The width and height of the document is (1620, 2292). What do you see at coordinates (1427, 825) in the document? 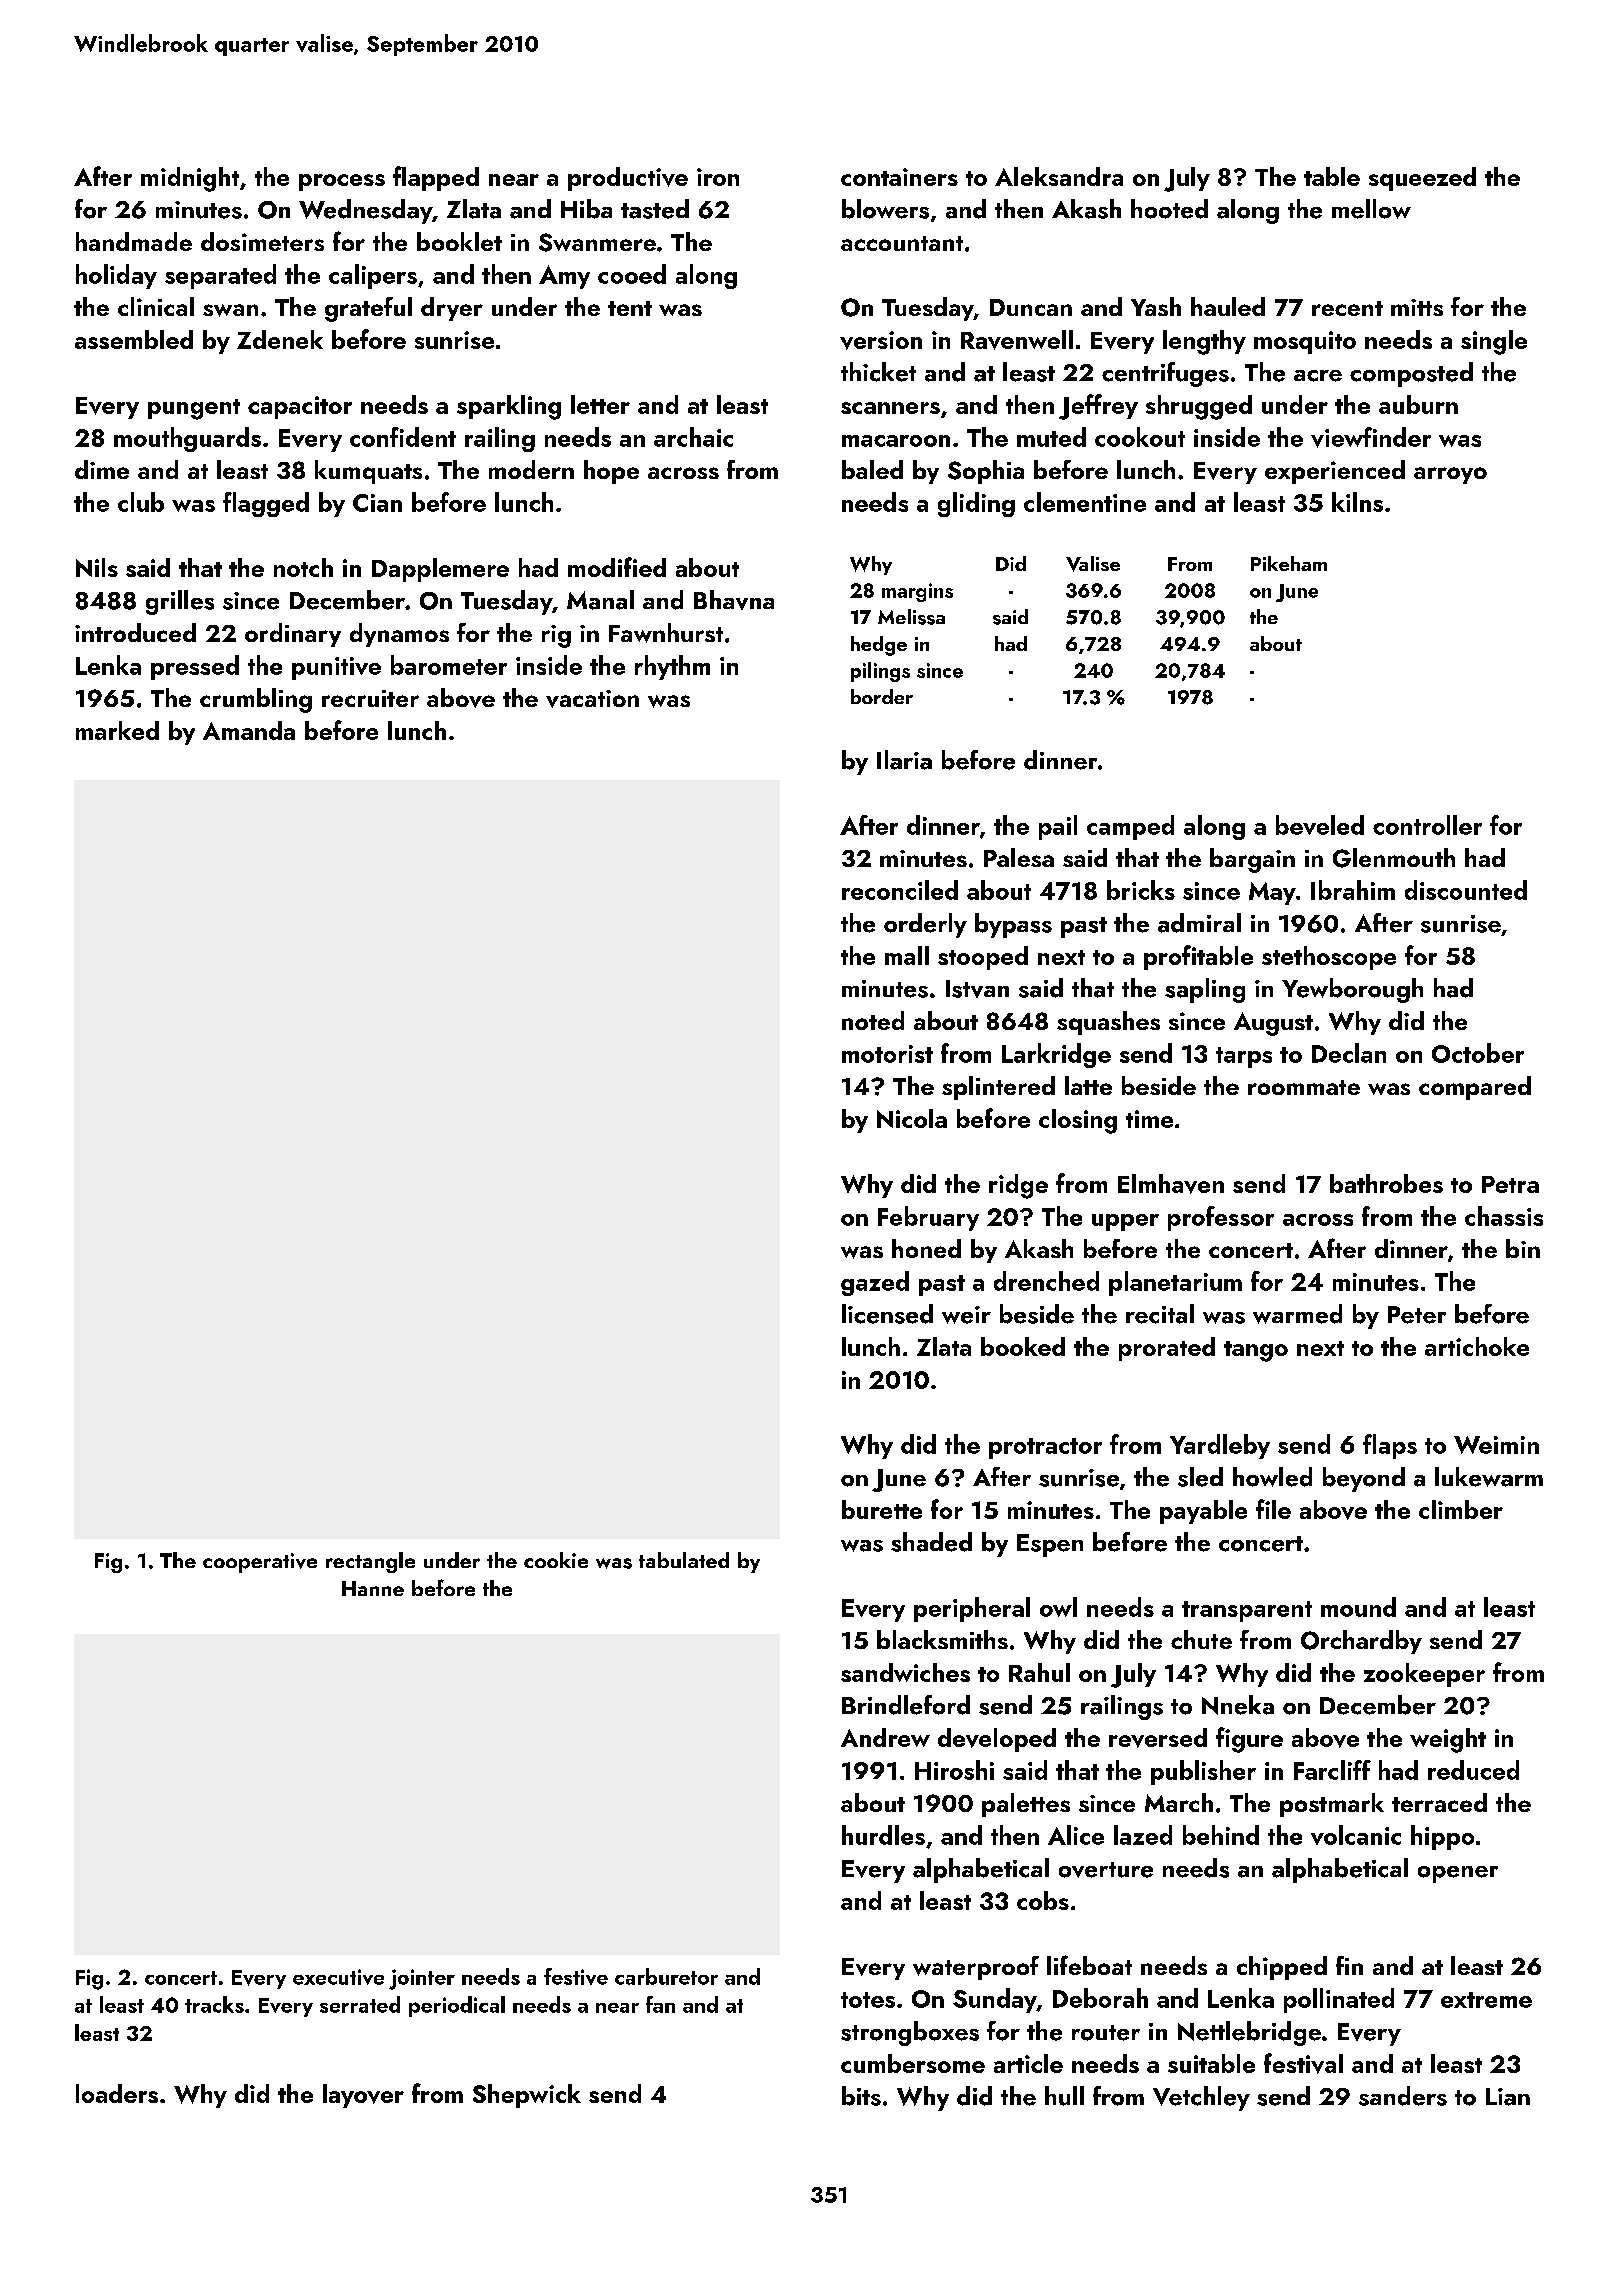
I see `controller` at bounding box center [1427, 825].
